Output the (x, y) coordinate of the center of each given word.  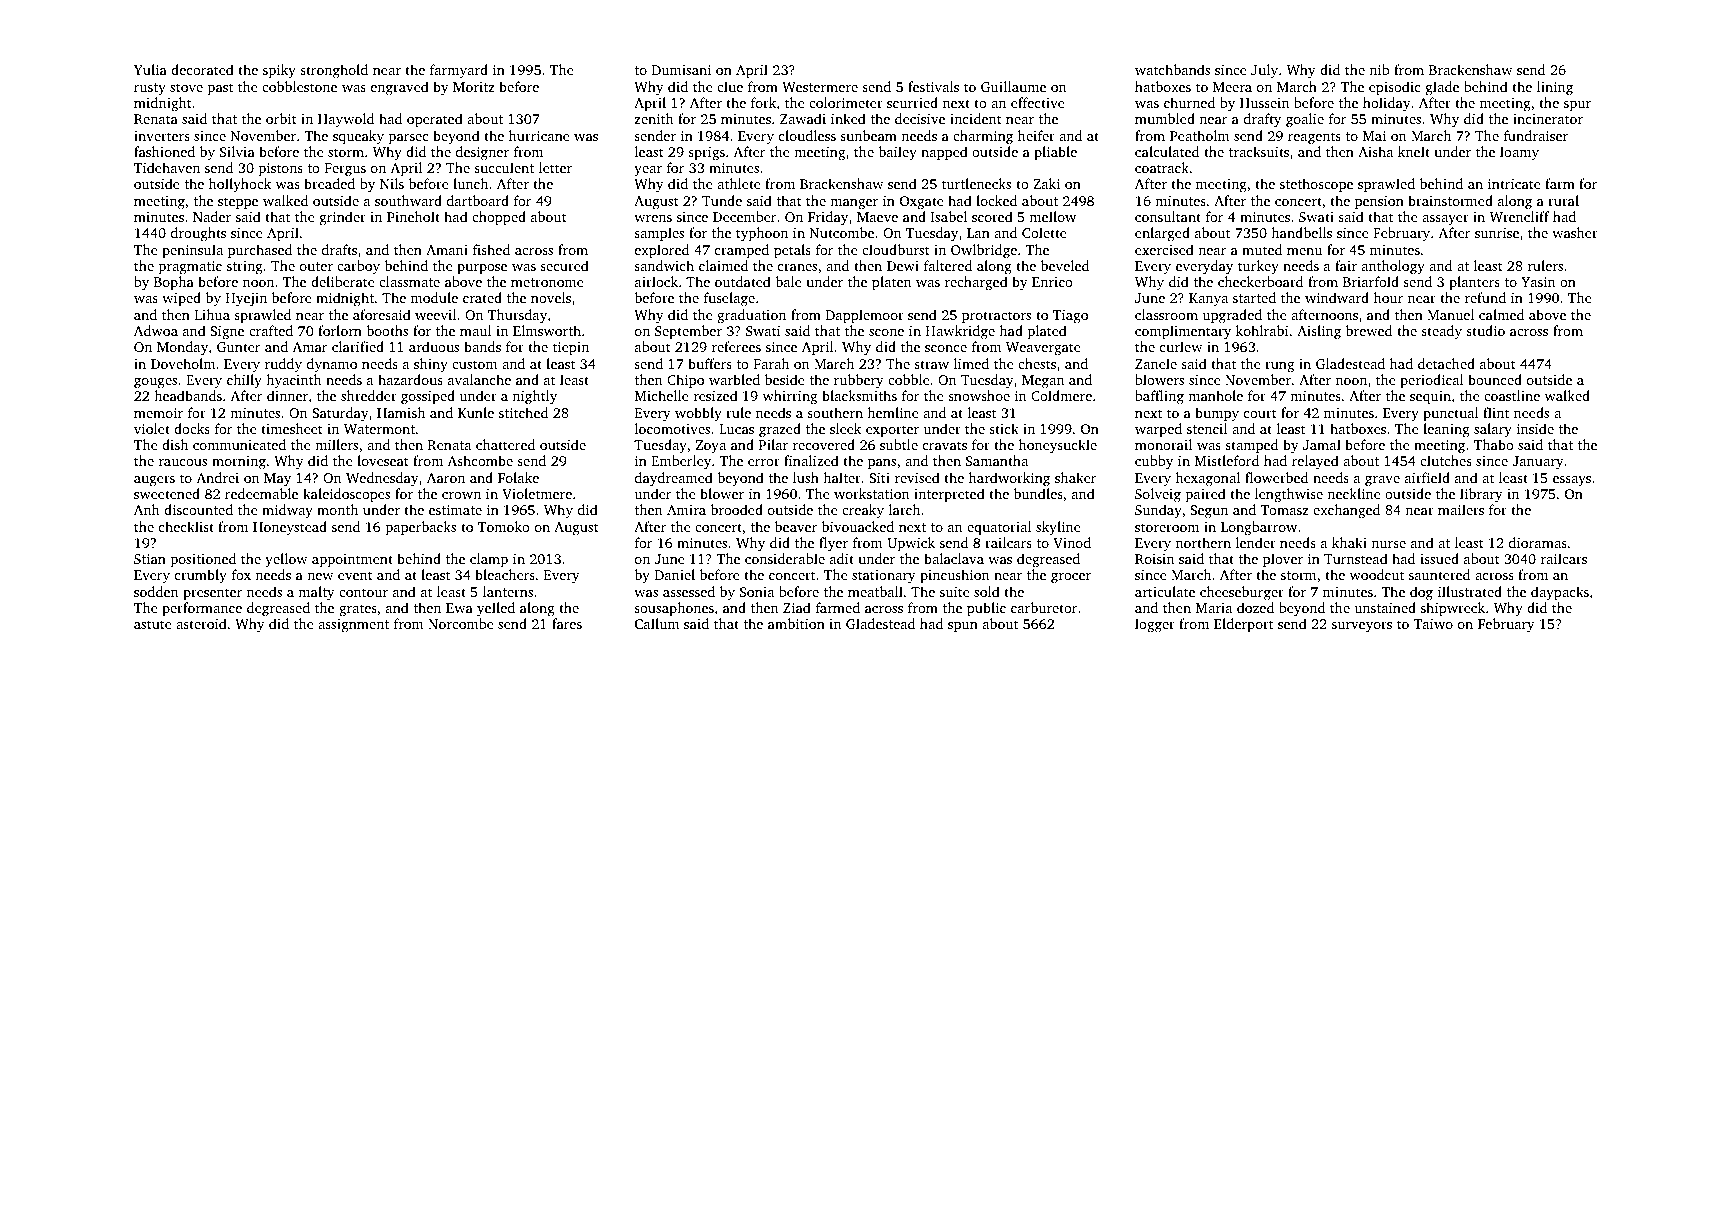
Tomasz (1284, 510)
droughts (198, 234)
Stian (150, 559)
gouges (155, 383)
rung (1279, 367)
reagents (1314, 138)
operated (435, 120)
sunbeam (868, 135)
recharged (976, 283)
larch (904, 509)
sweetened (167, 493)
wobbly (698, 414)
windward (1337, 297)
